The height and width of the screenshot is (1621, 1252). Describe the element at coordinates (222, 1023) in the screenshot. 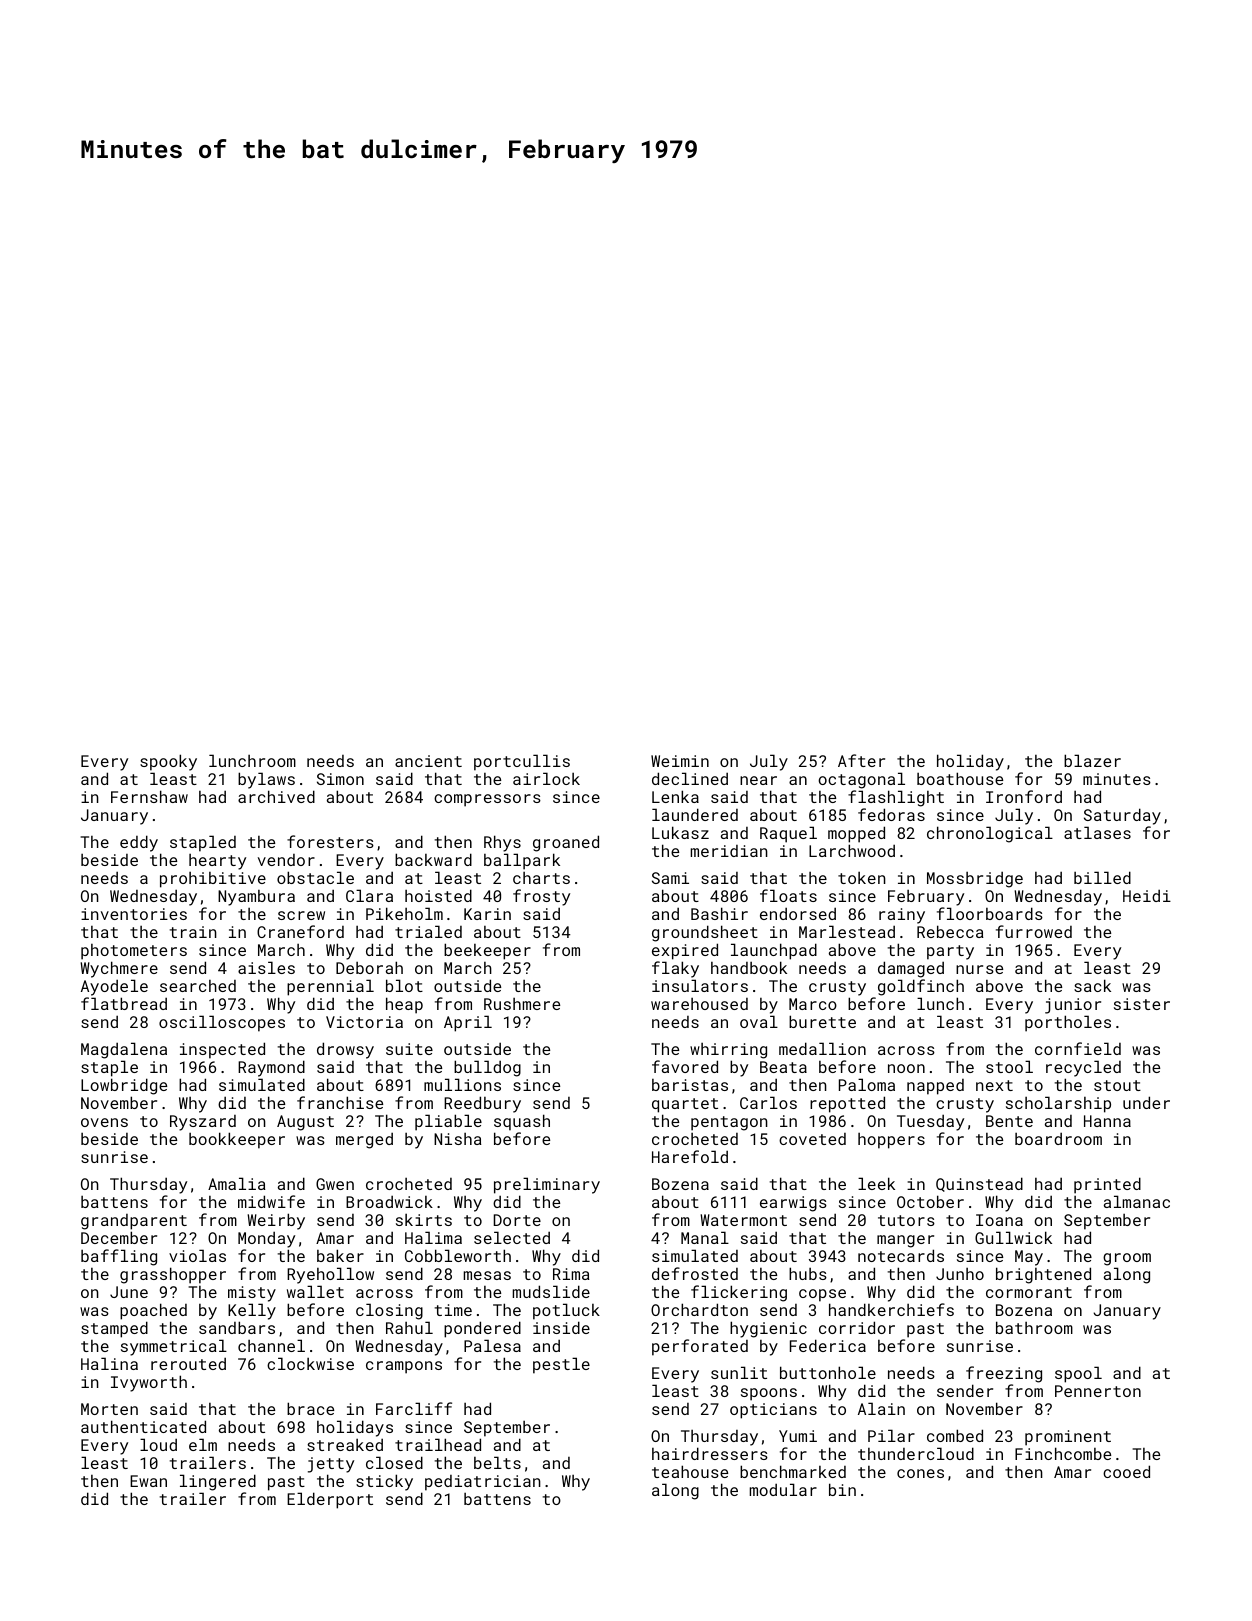

I see `oscilloscopes` at that location.
